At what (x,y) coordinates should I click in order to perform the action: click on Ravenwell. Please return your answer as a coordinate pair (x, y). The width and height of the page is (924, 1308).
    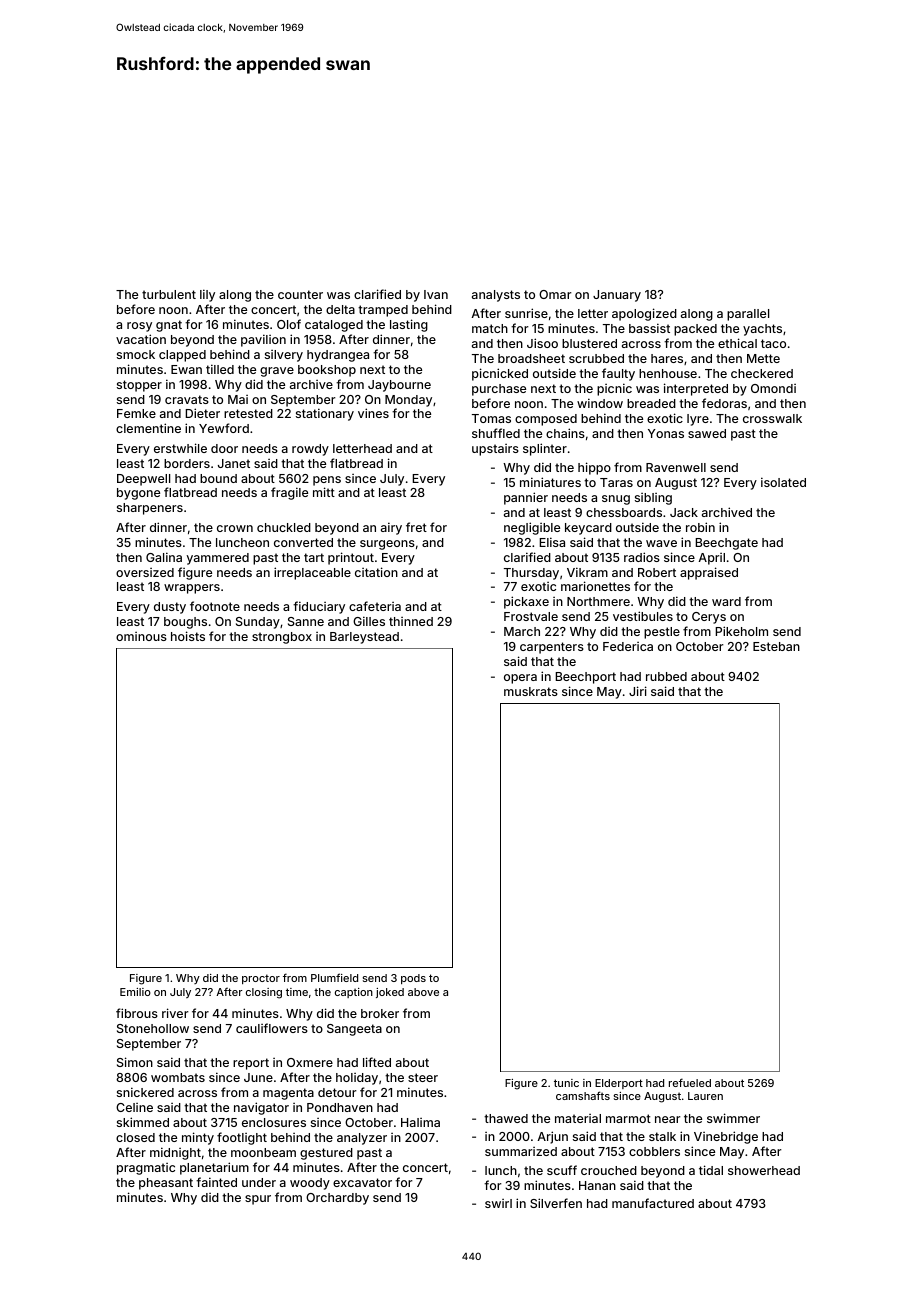
    Looking at the image, I should click on (676, 467).
